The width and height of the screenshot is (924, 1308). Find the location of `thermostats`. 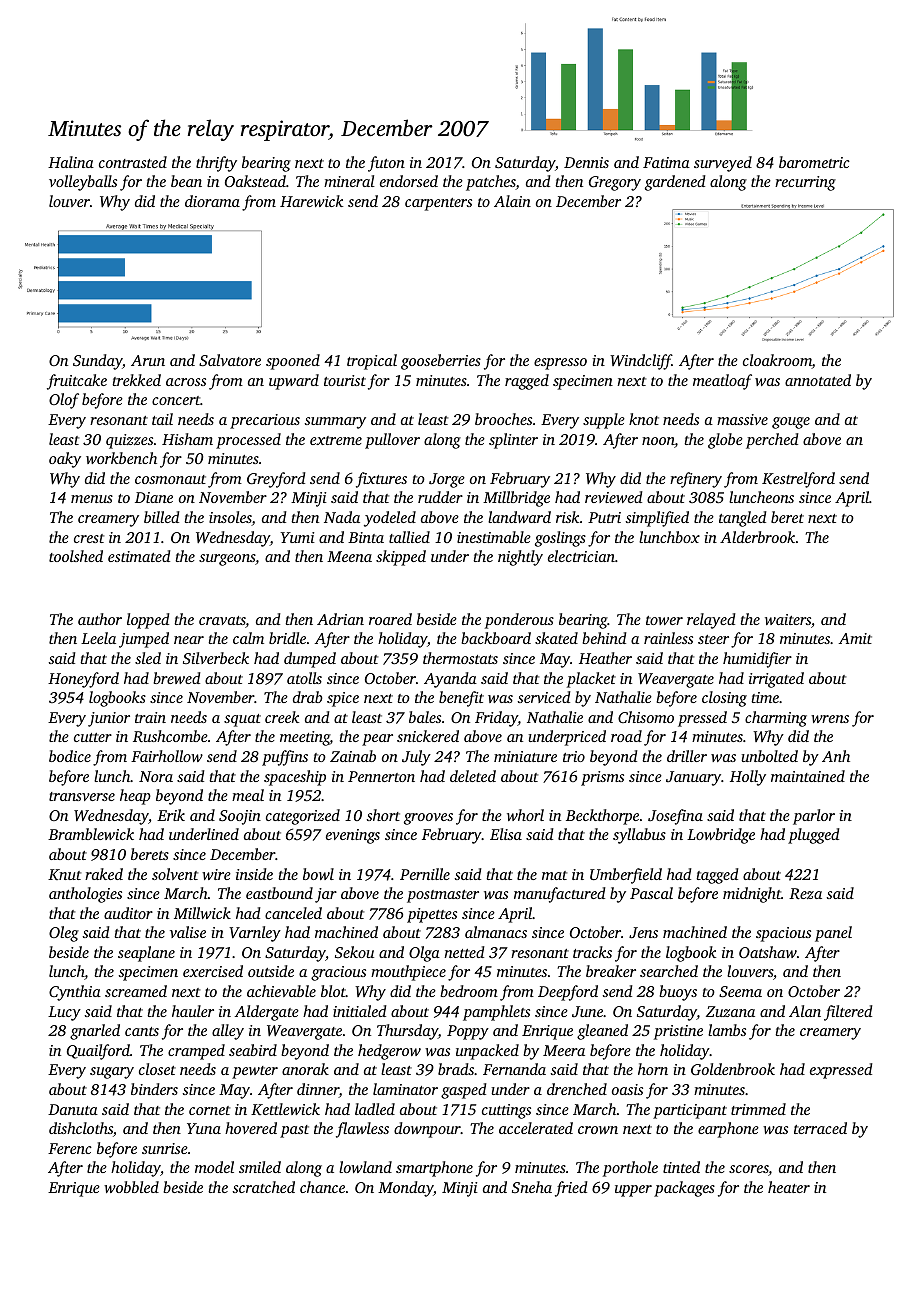

thermostats is located at coordinates (460, 658).
